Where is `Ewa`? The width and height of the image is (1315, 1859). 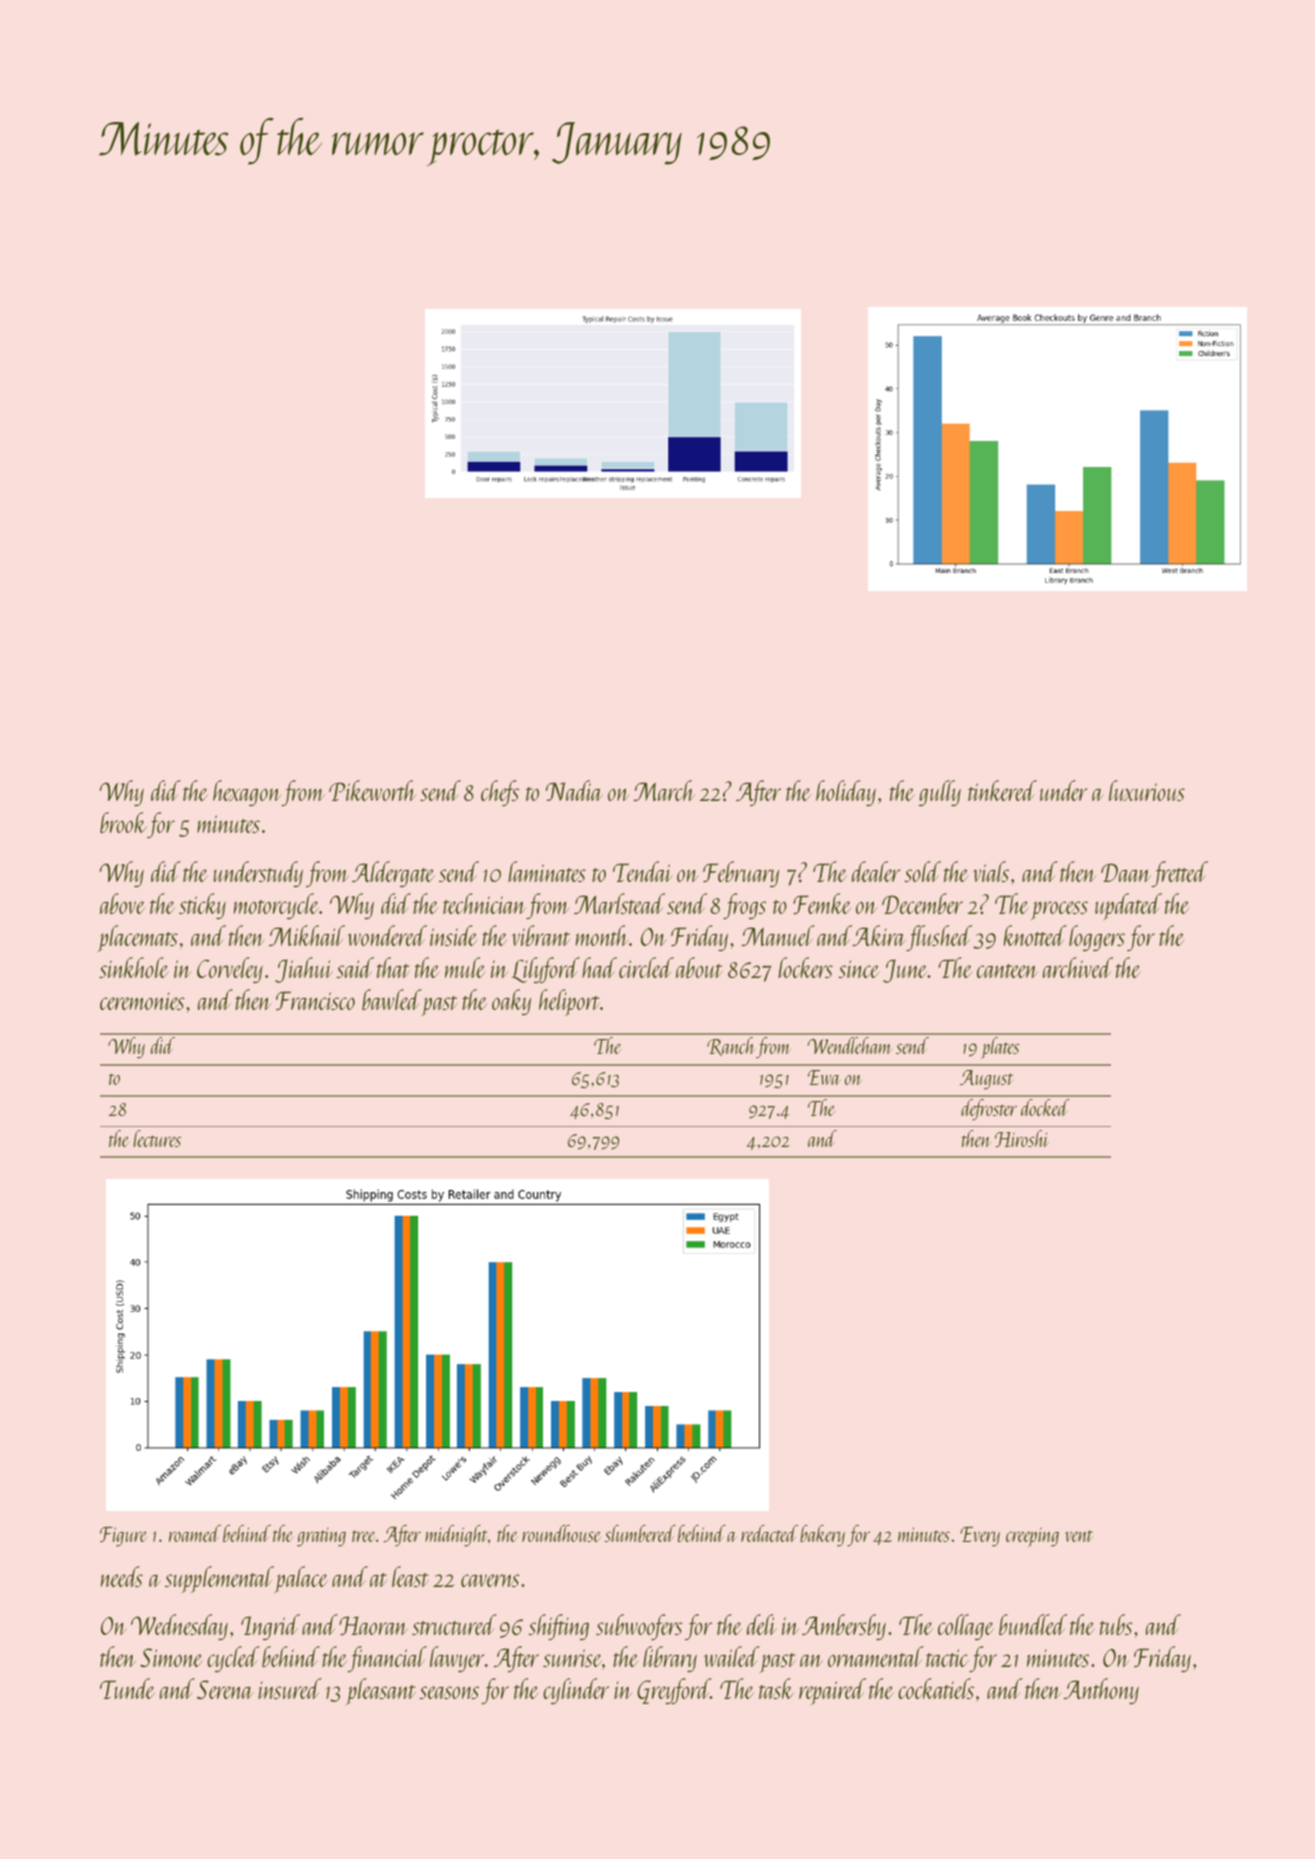
Ewa is located at coordinates (824, 1077).
